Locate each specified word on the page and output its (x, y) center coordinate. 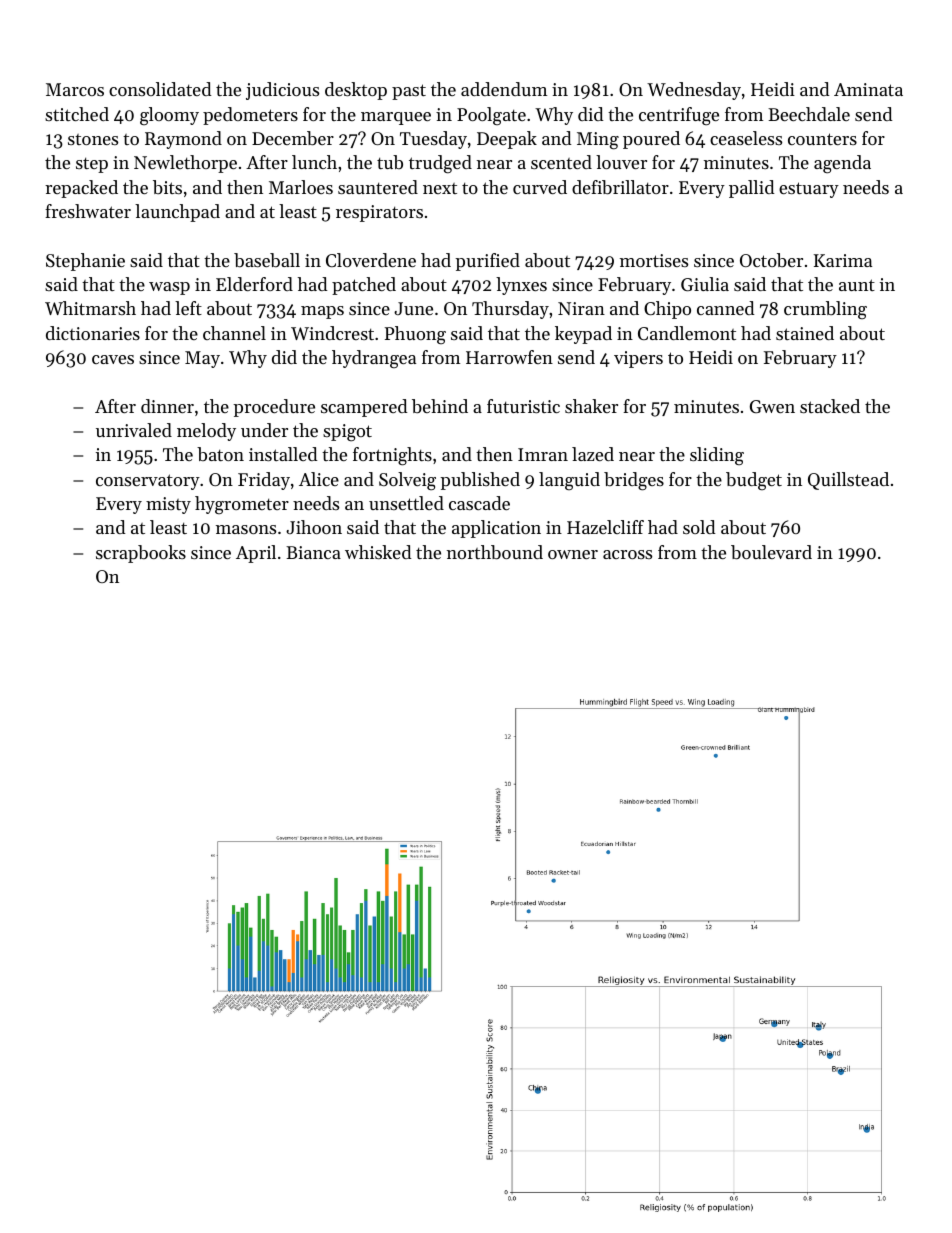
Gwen (772, 406)
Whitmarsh (90, 308)
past (409, 92)
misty (168, 505)
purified (487, 262)
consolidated (160, 89)
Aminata (868, 89)
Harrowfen (509, 357)
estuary (809, 190)
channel (234, 333)
